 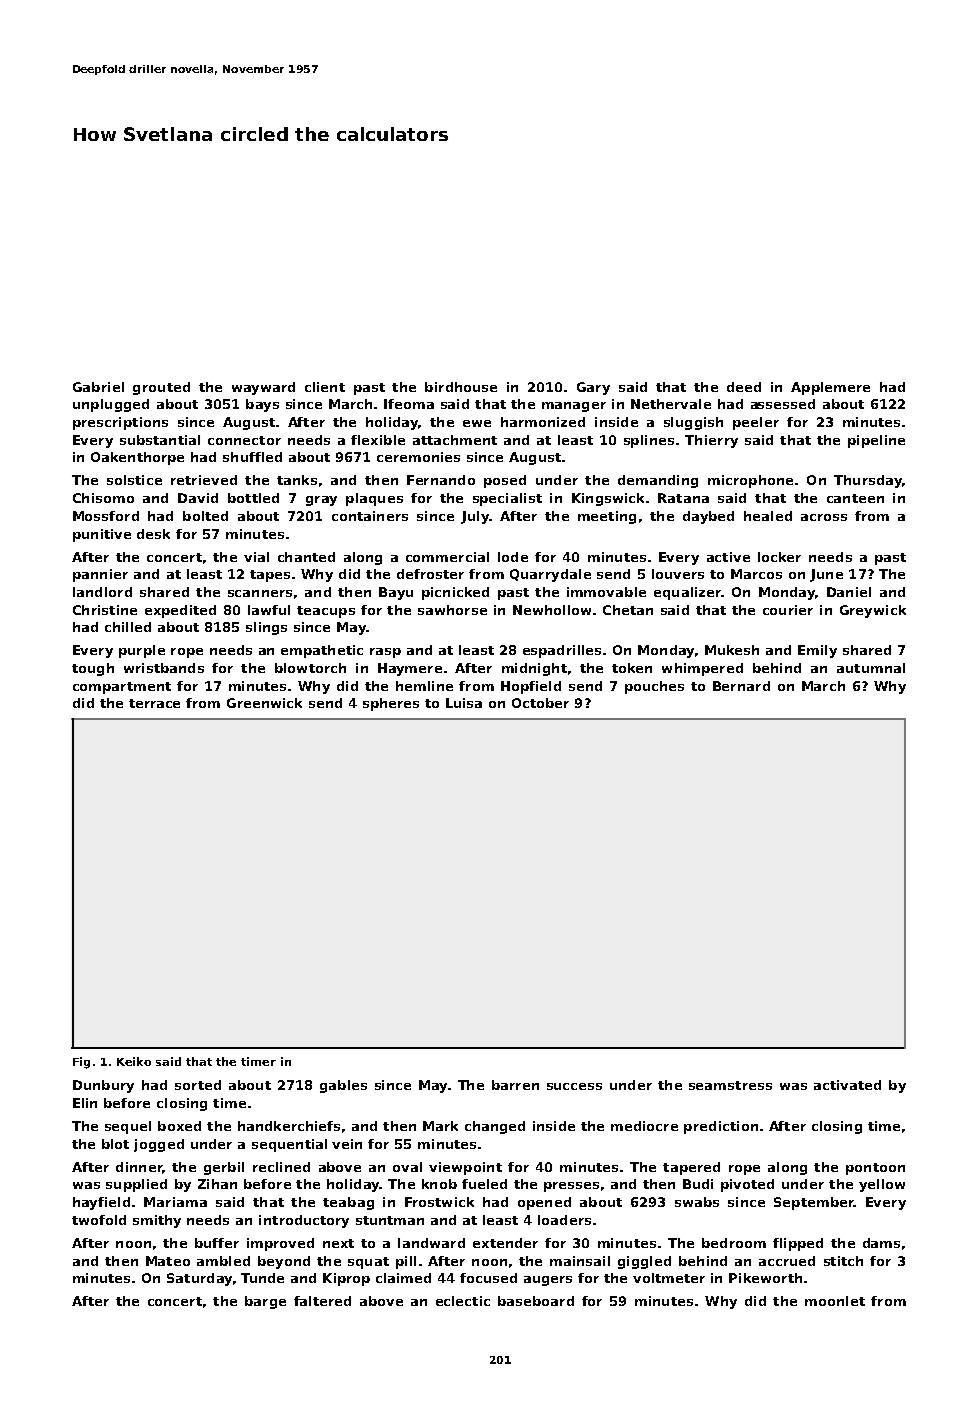 I want to click on birdhouse, so click(x=461, y=387).
